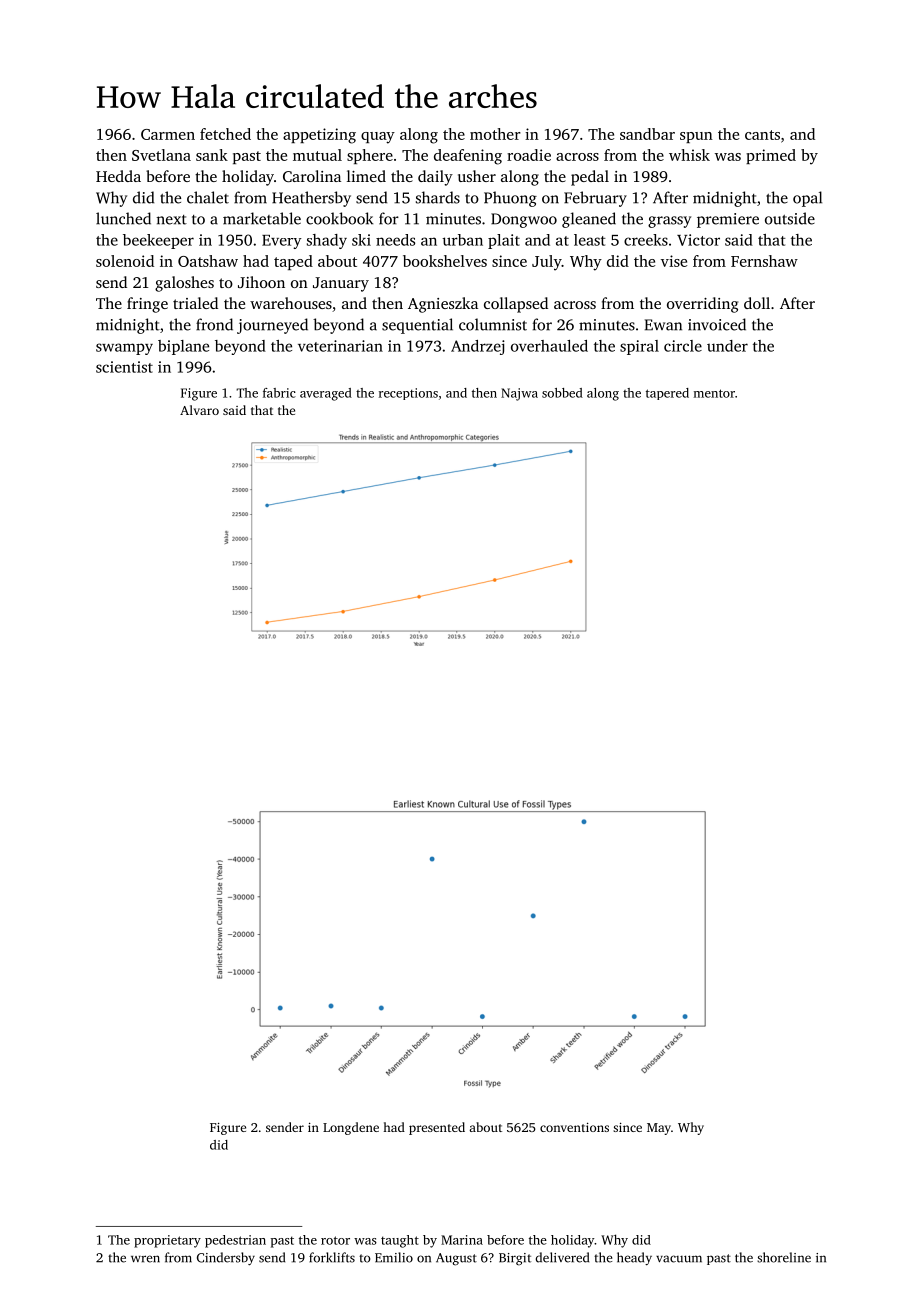  What do you see at coordinates (679, 1259) in the screenshot?
I see `vacuum` at bounding box center [679, 1259].
